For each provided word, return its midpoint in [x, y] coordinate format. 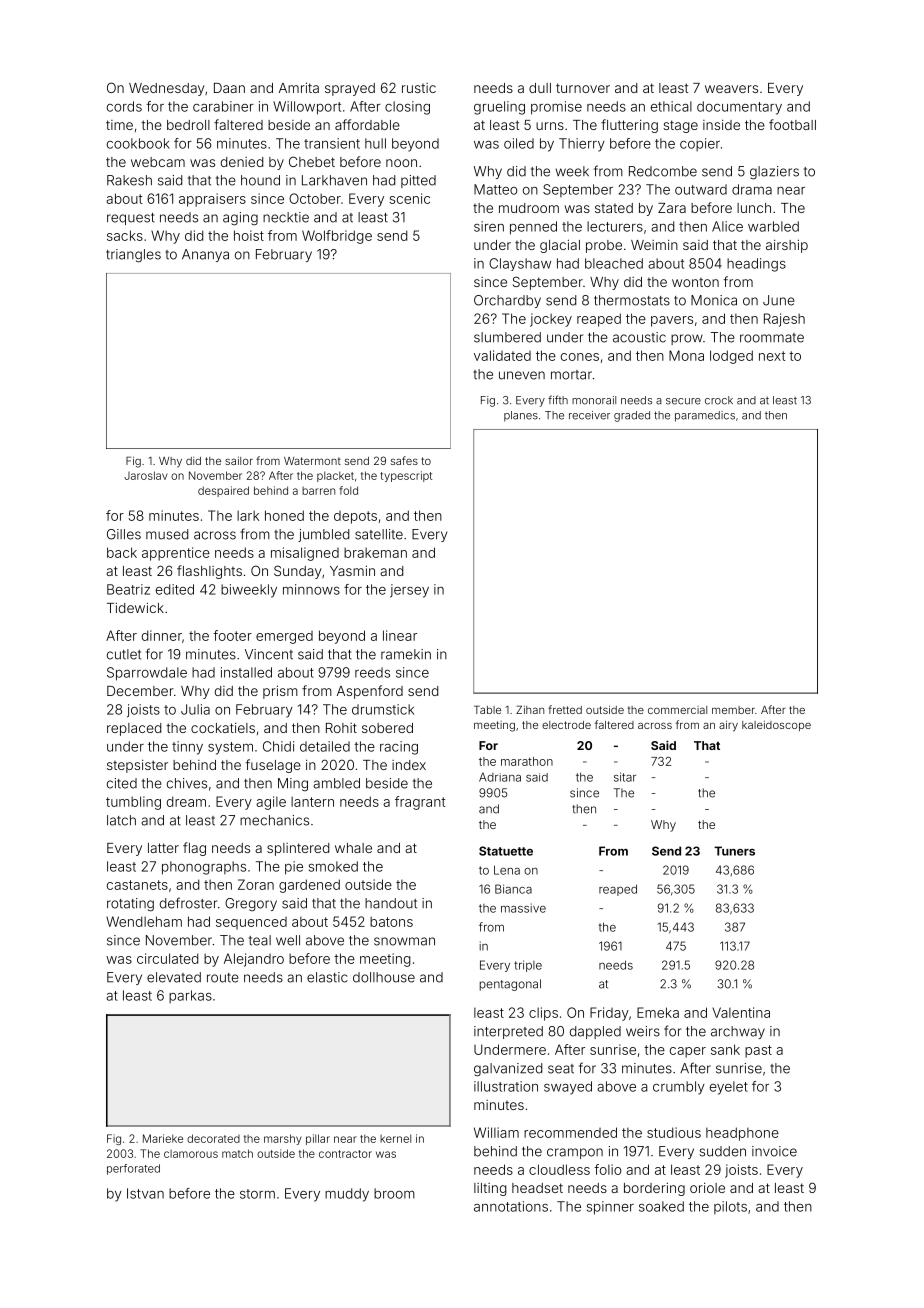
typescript [406, 476]
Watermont [312, 461]
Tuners [734, 851]
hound [260, 180]
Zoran [256, 884]
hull [375, 143]
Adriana [500, 777]
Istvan [145, 1193]
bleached [614, 263]
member [733, 710]
